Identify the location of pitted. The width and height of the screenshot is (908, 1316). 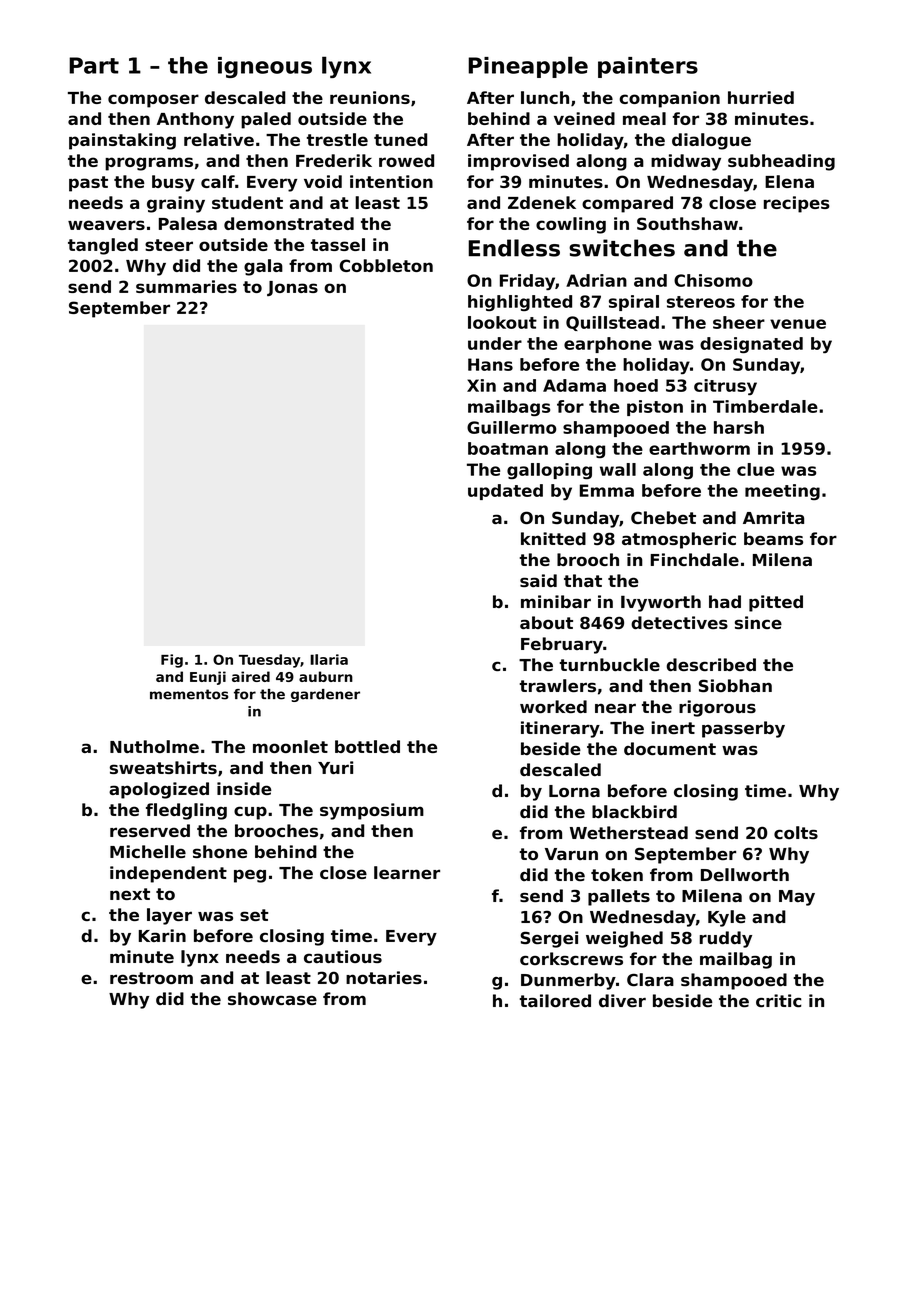
(776, 603).
